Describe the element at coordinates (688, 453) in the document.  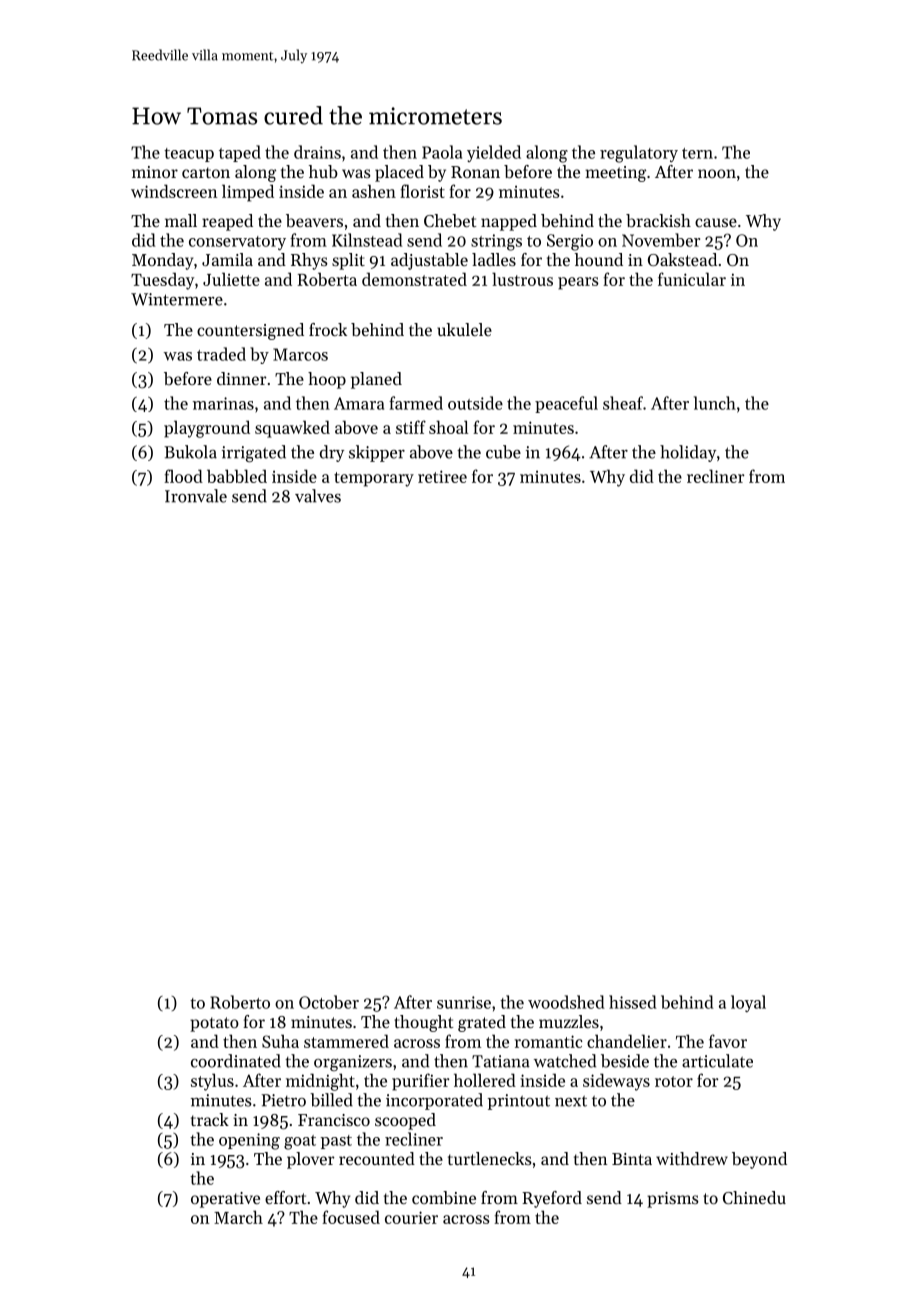
I see `holiday` at that location.
